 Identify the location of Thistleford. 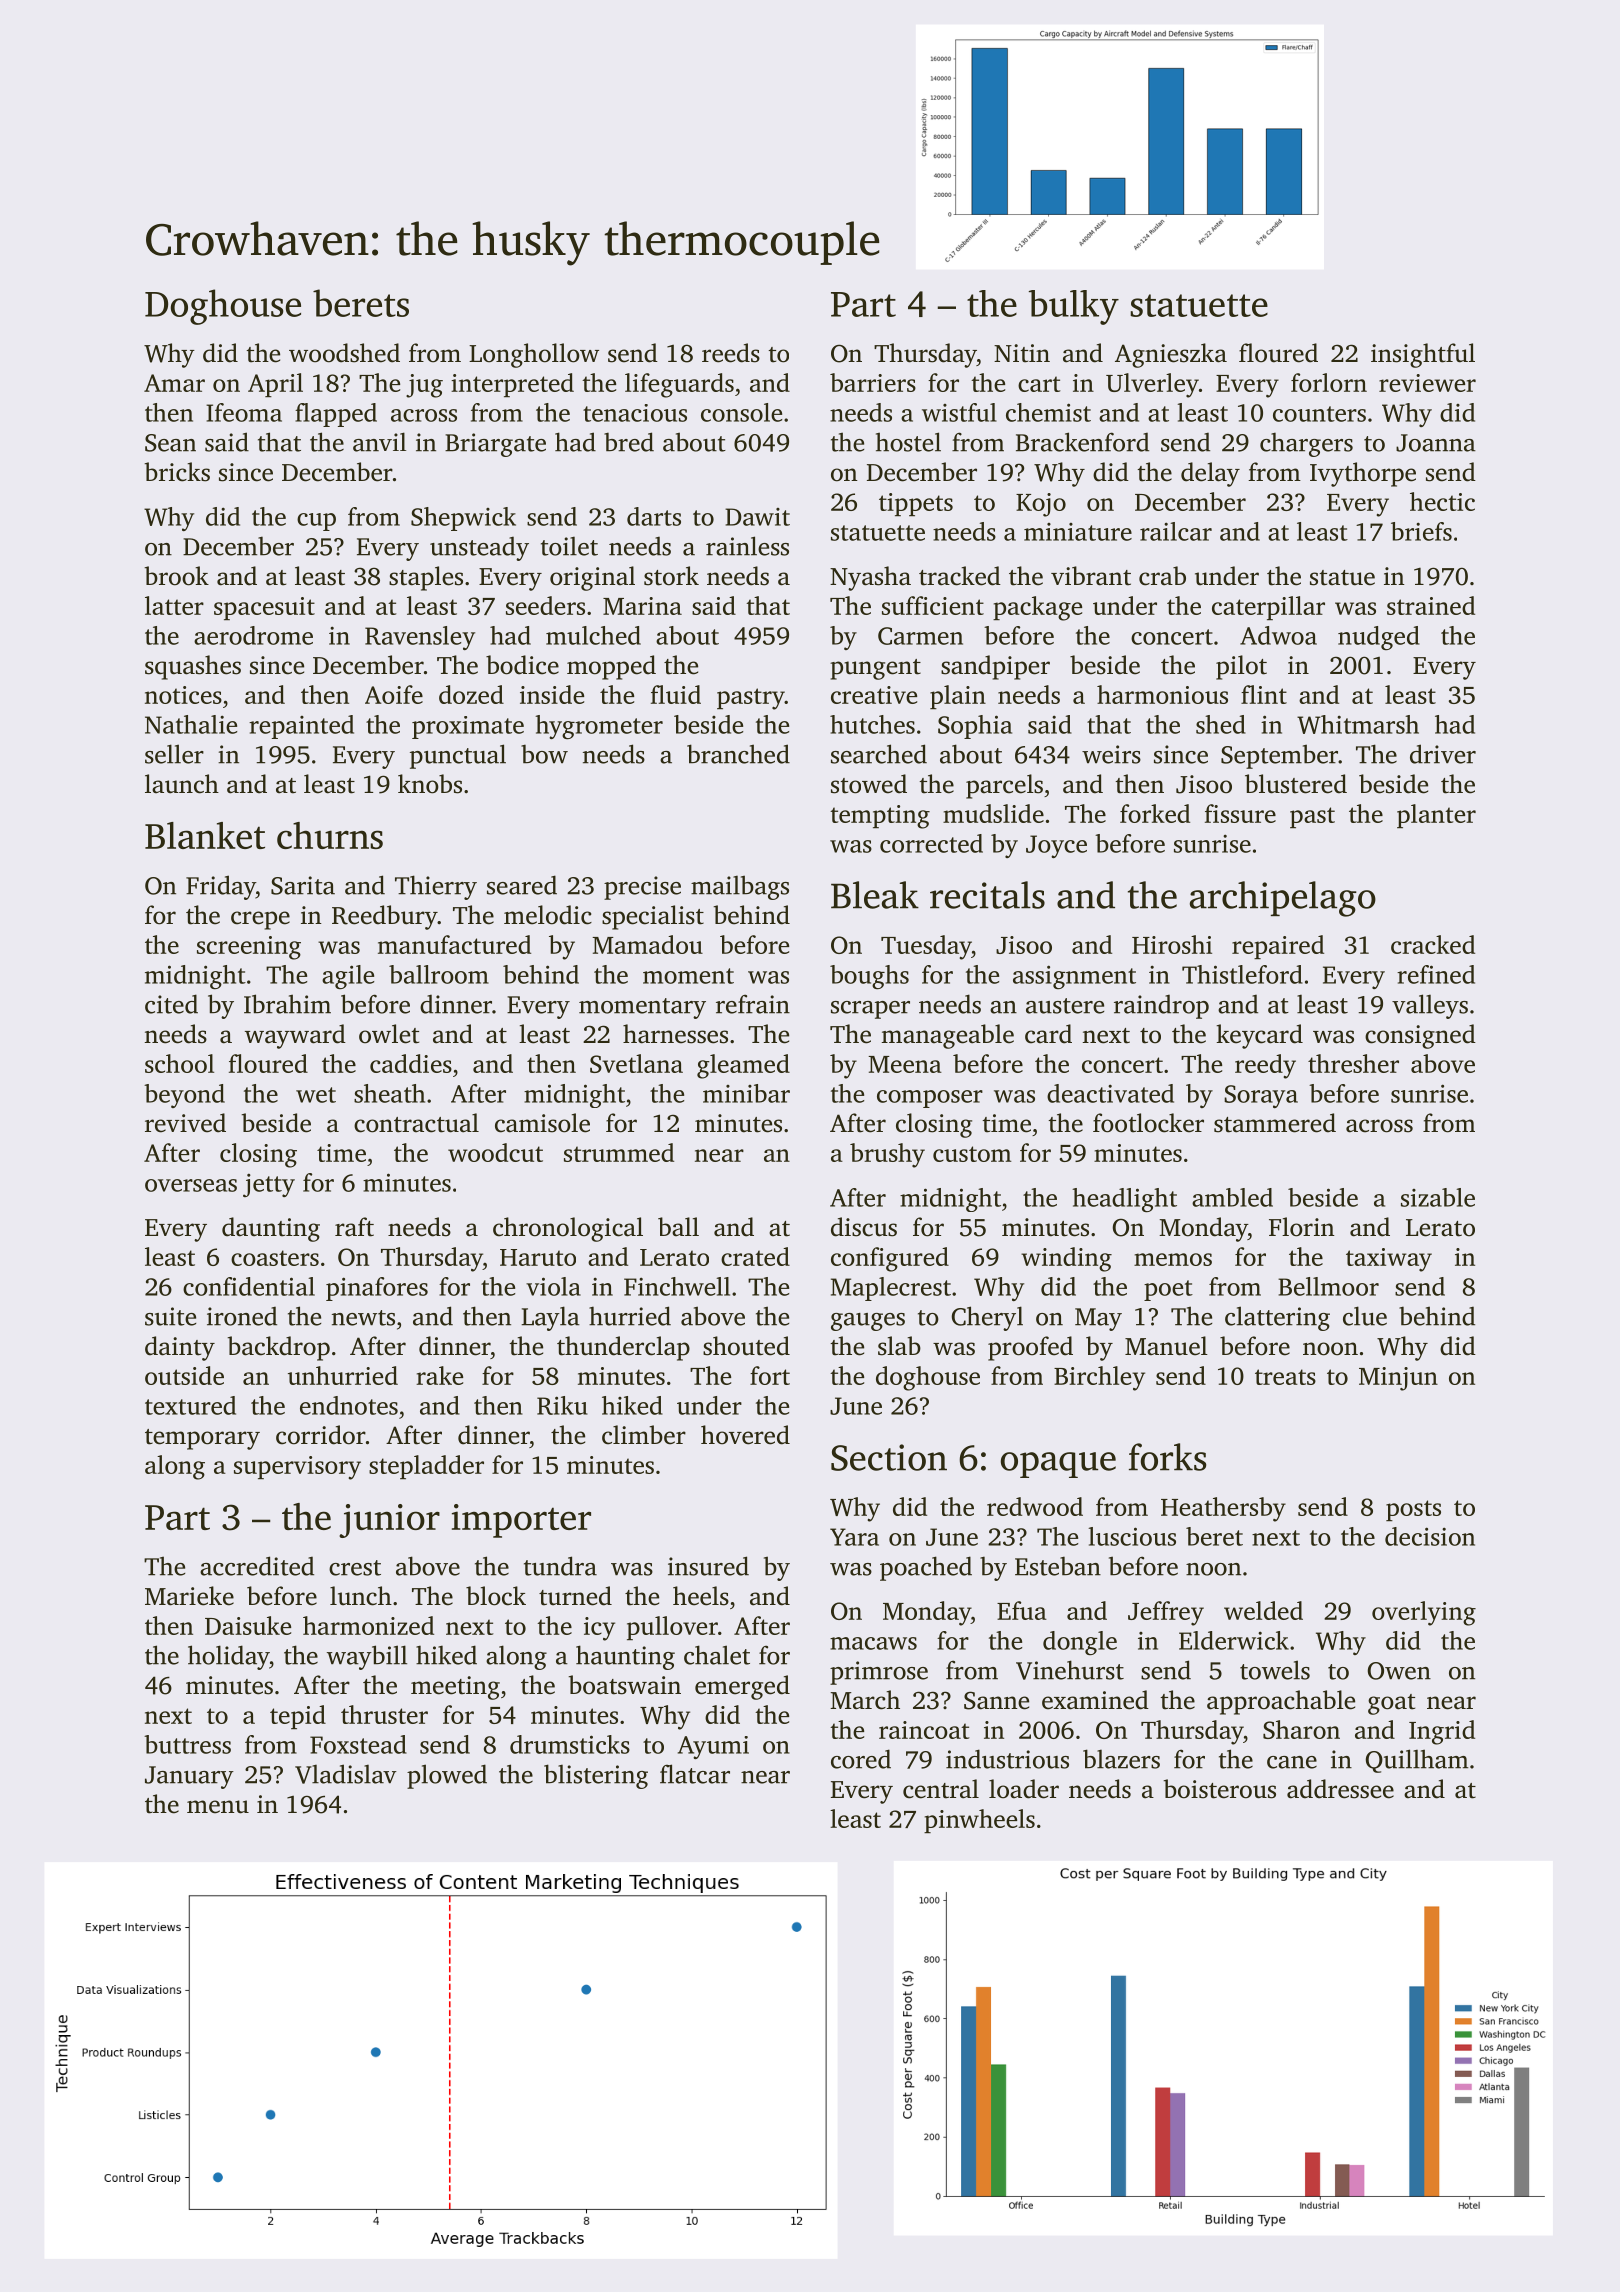
(1242, 974).
